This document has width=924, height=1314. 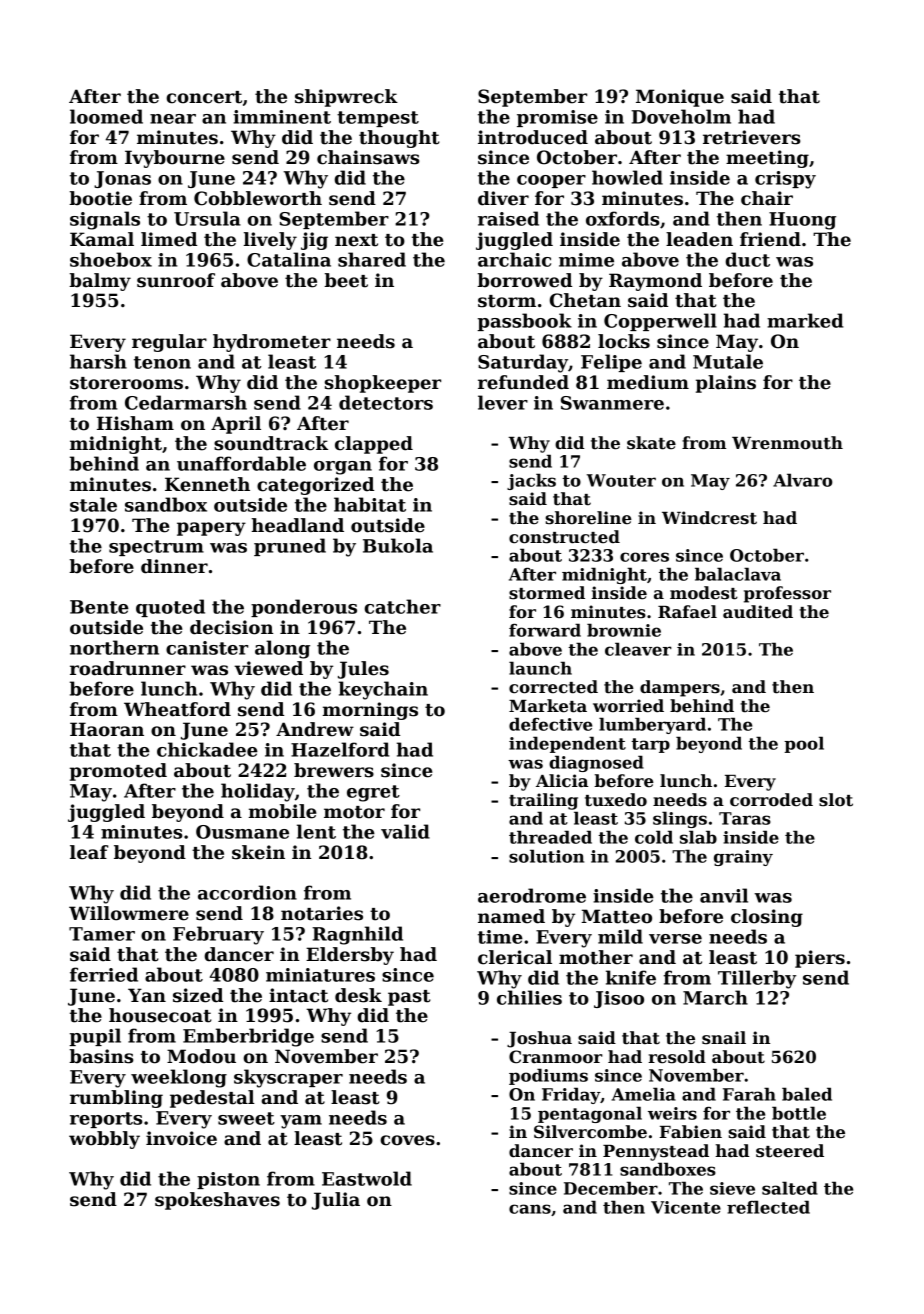 What do you see at coordinates (177, 709) in the document?
I see `Wheatford` at bounding box center [177, 709].
